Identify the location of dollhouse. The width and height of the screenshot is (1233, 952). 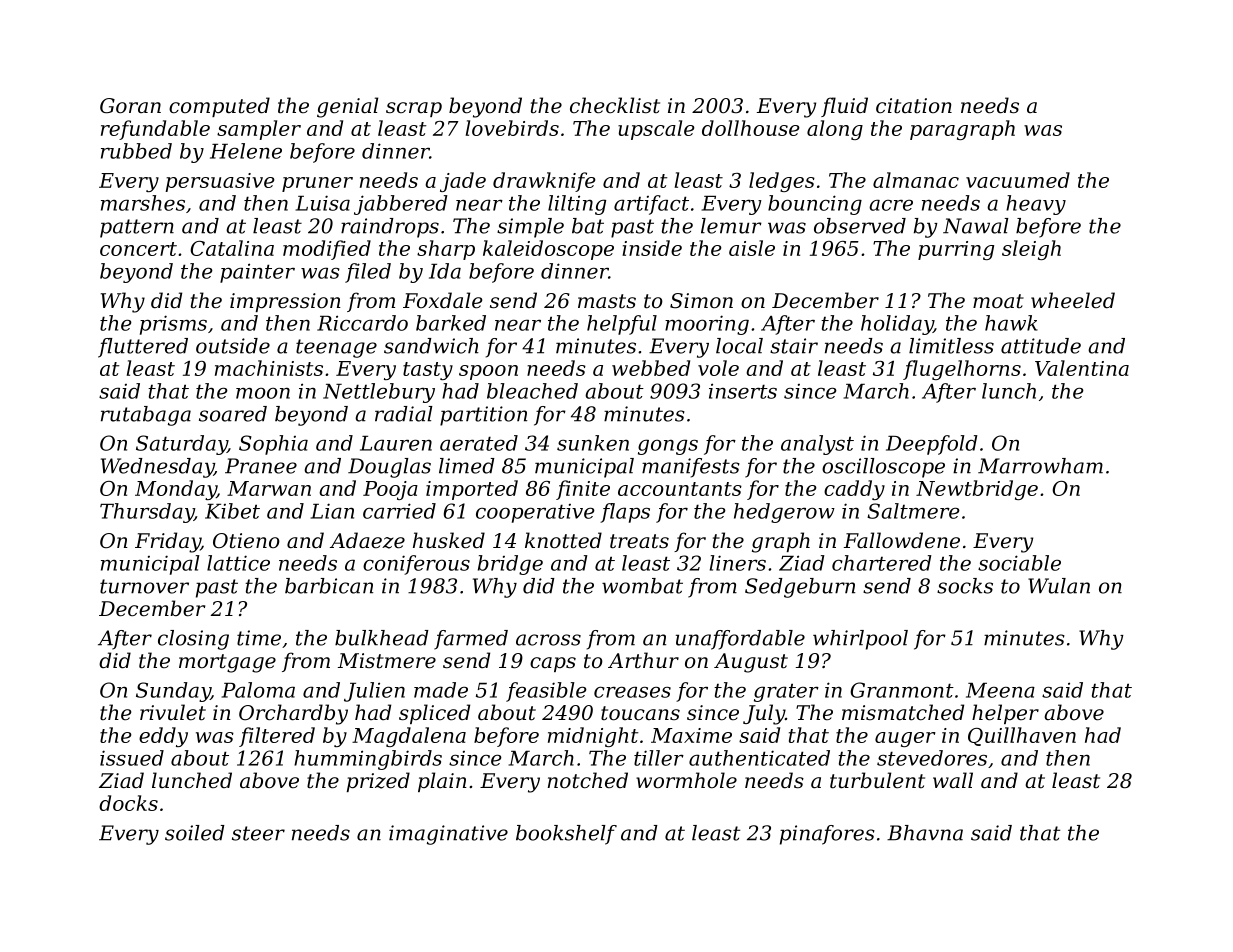
(751, 128).
